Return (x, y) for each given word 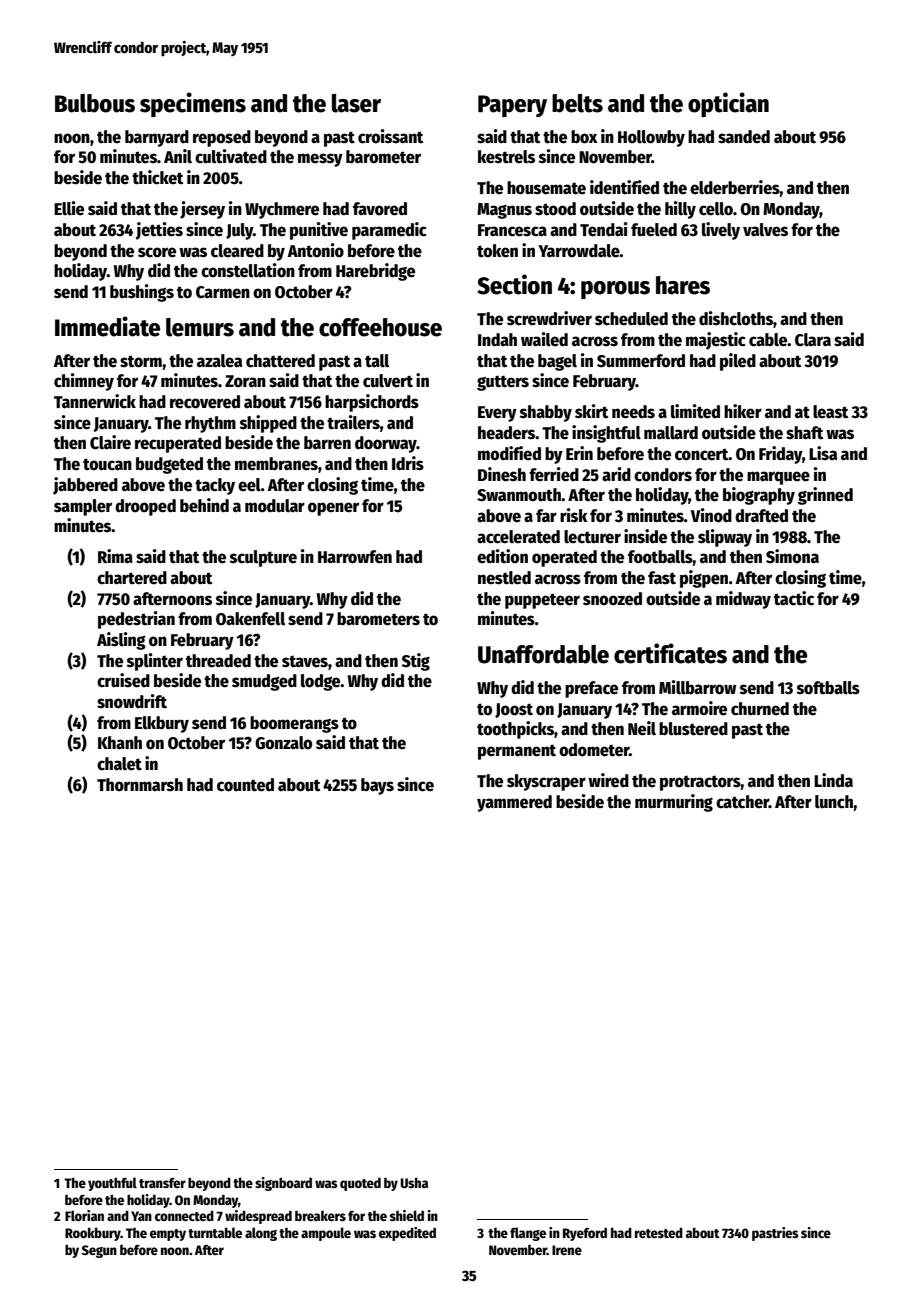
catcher (742, 802)
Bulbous (95, 103)
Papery (512, 106)
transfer (162, 1183)
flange (528, 1234)
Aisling (121, 641)
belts (577, 103)
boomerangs (294, 724)
